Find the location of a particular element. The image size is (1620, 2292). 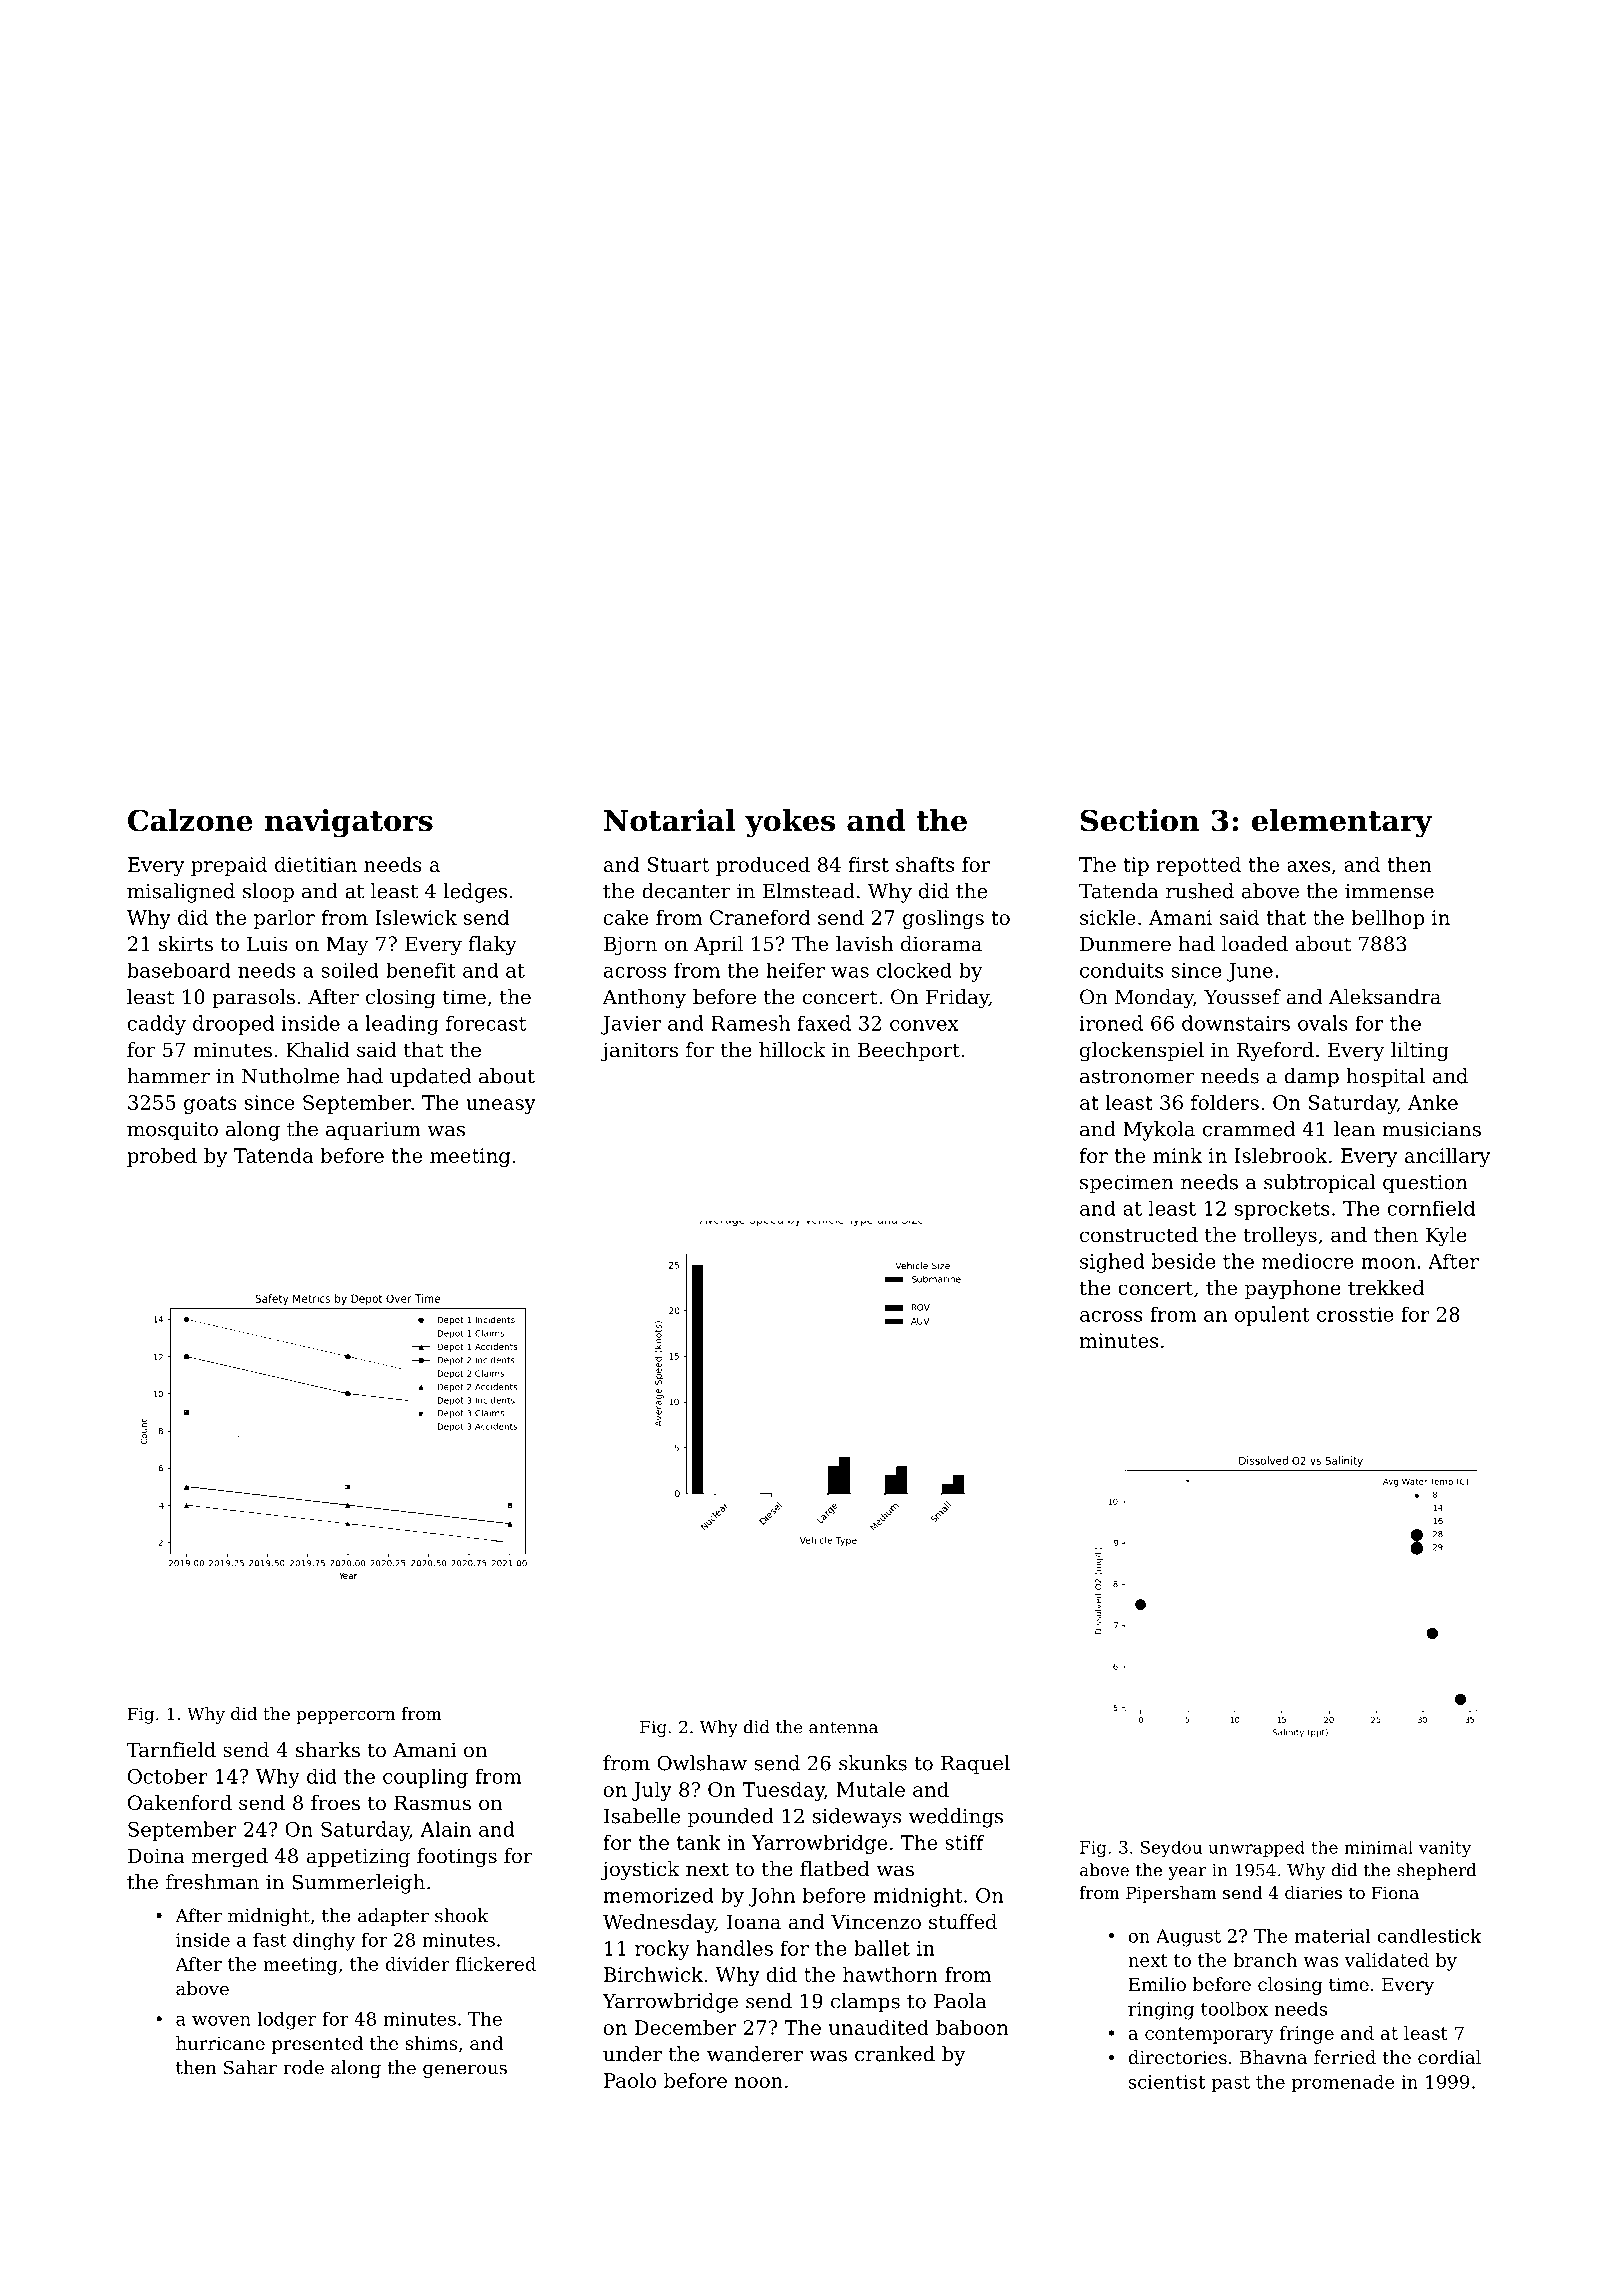

Beechport is located at coordinates (909, 1051).
